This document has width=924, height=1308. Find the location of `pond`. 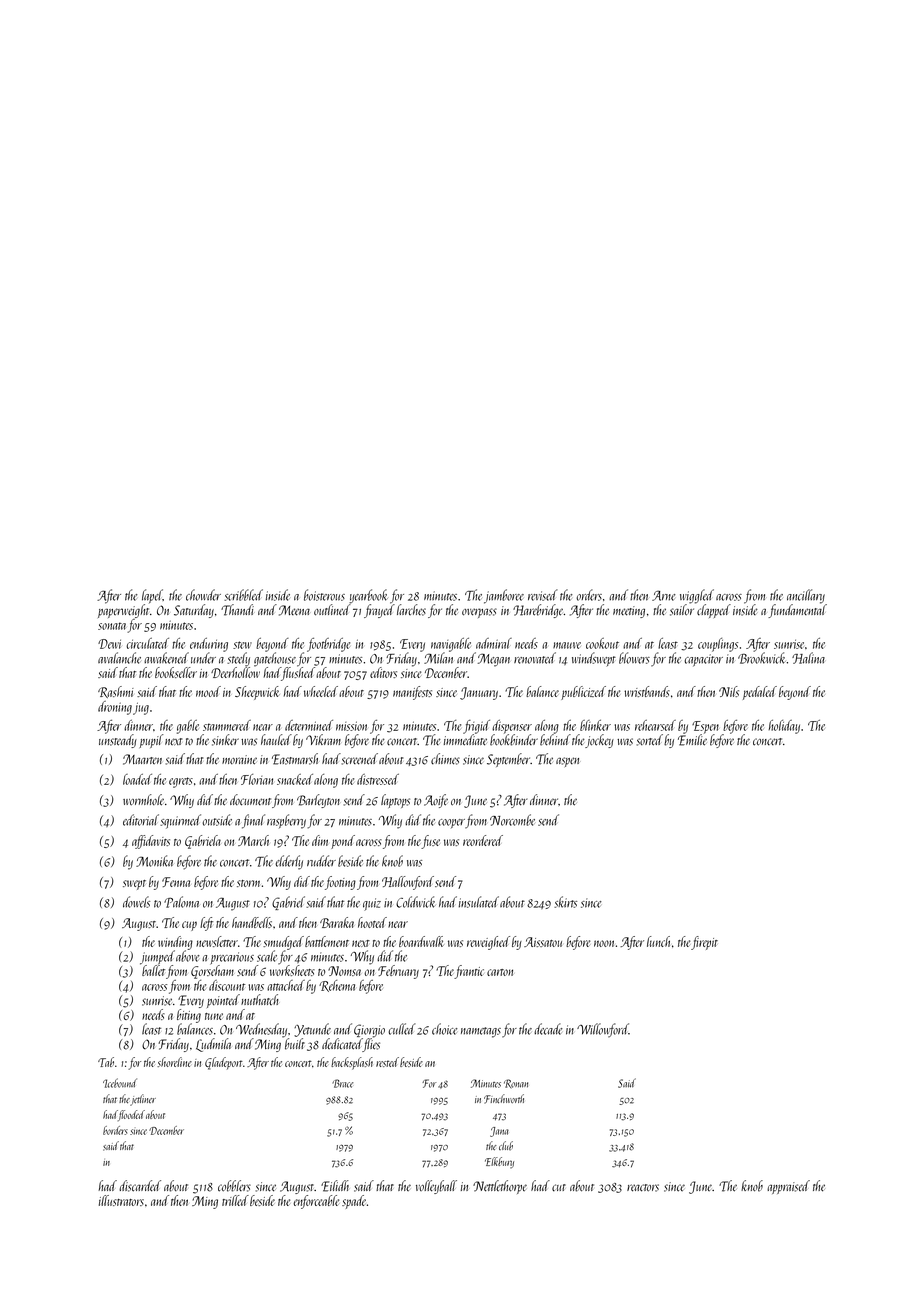

pond is located at coordinates (343, 842).
